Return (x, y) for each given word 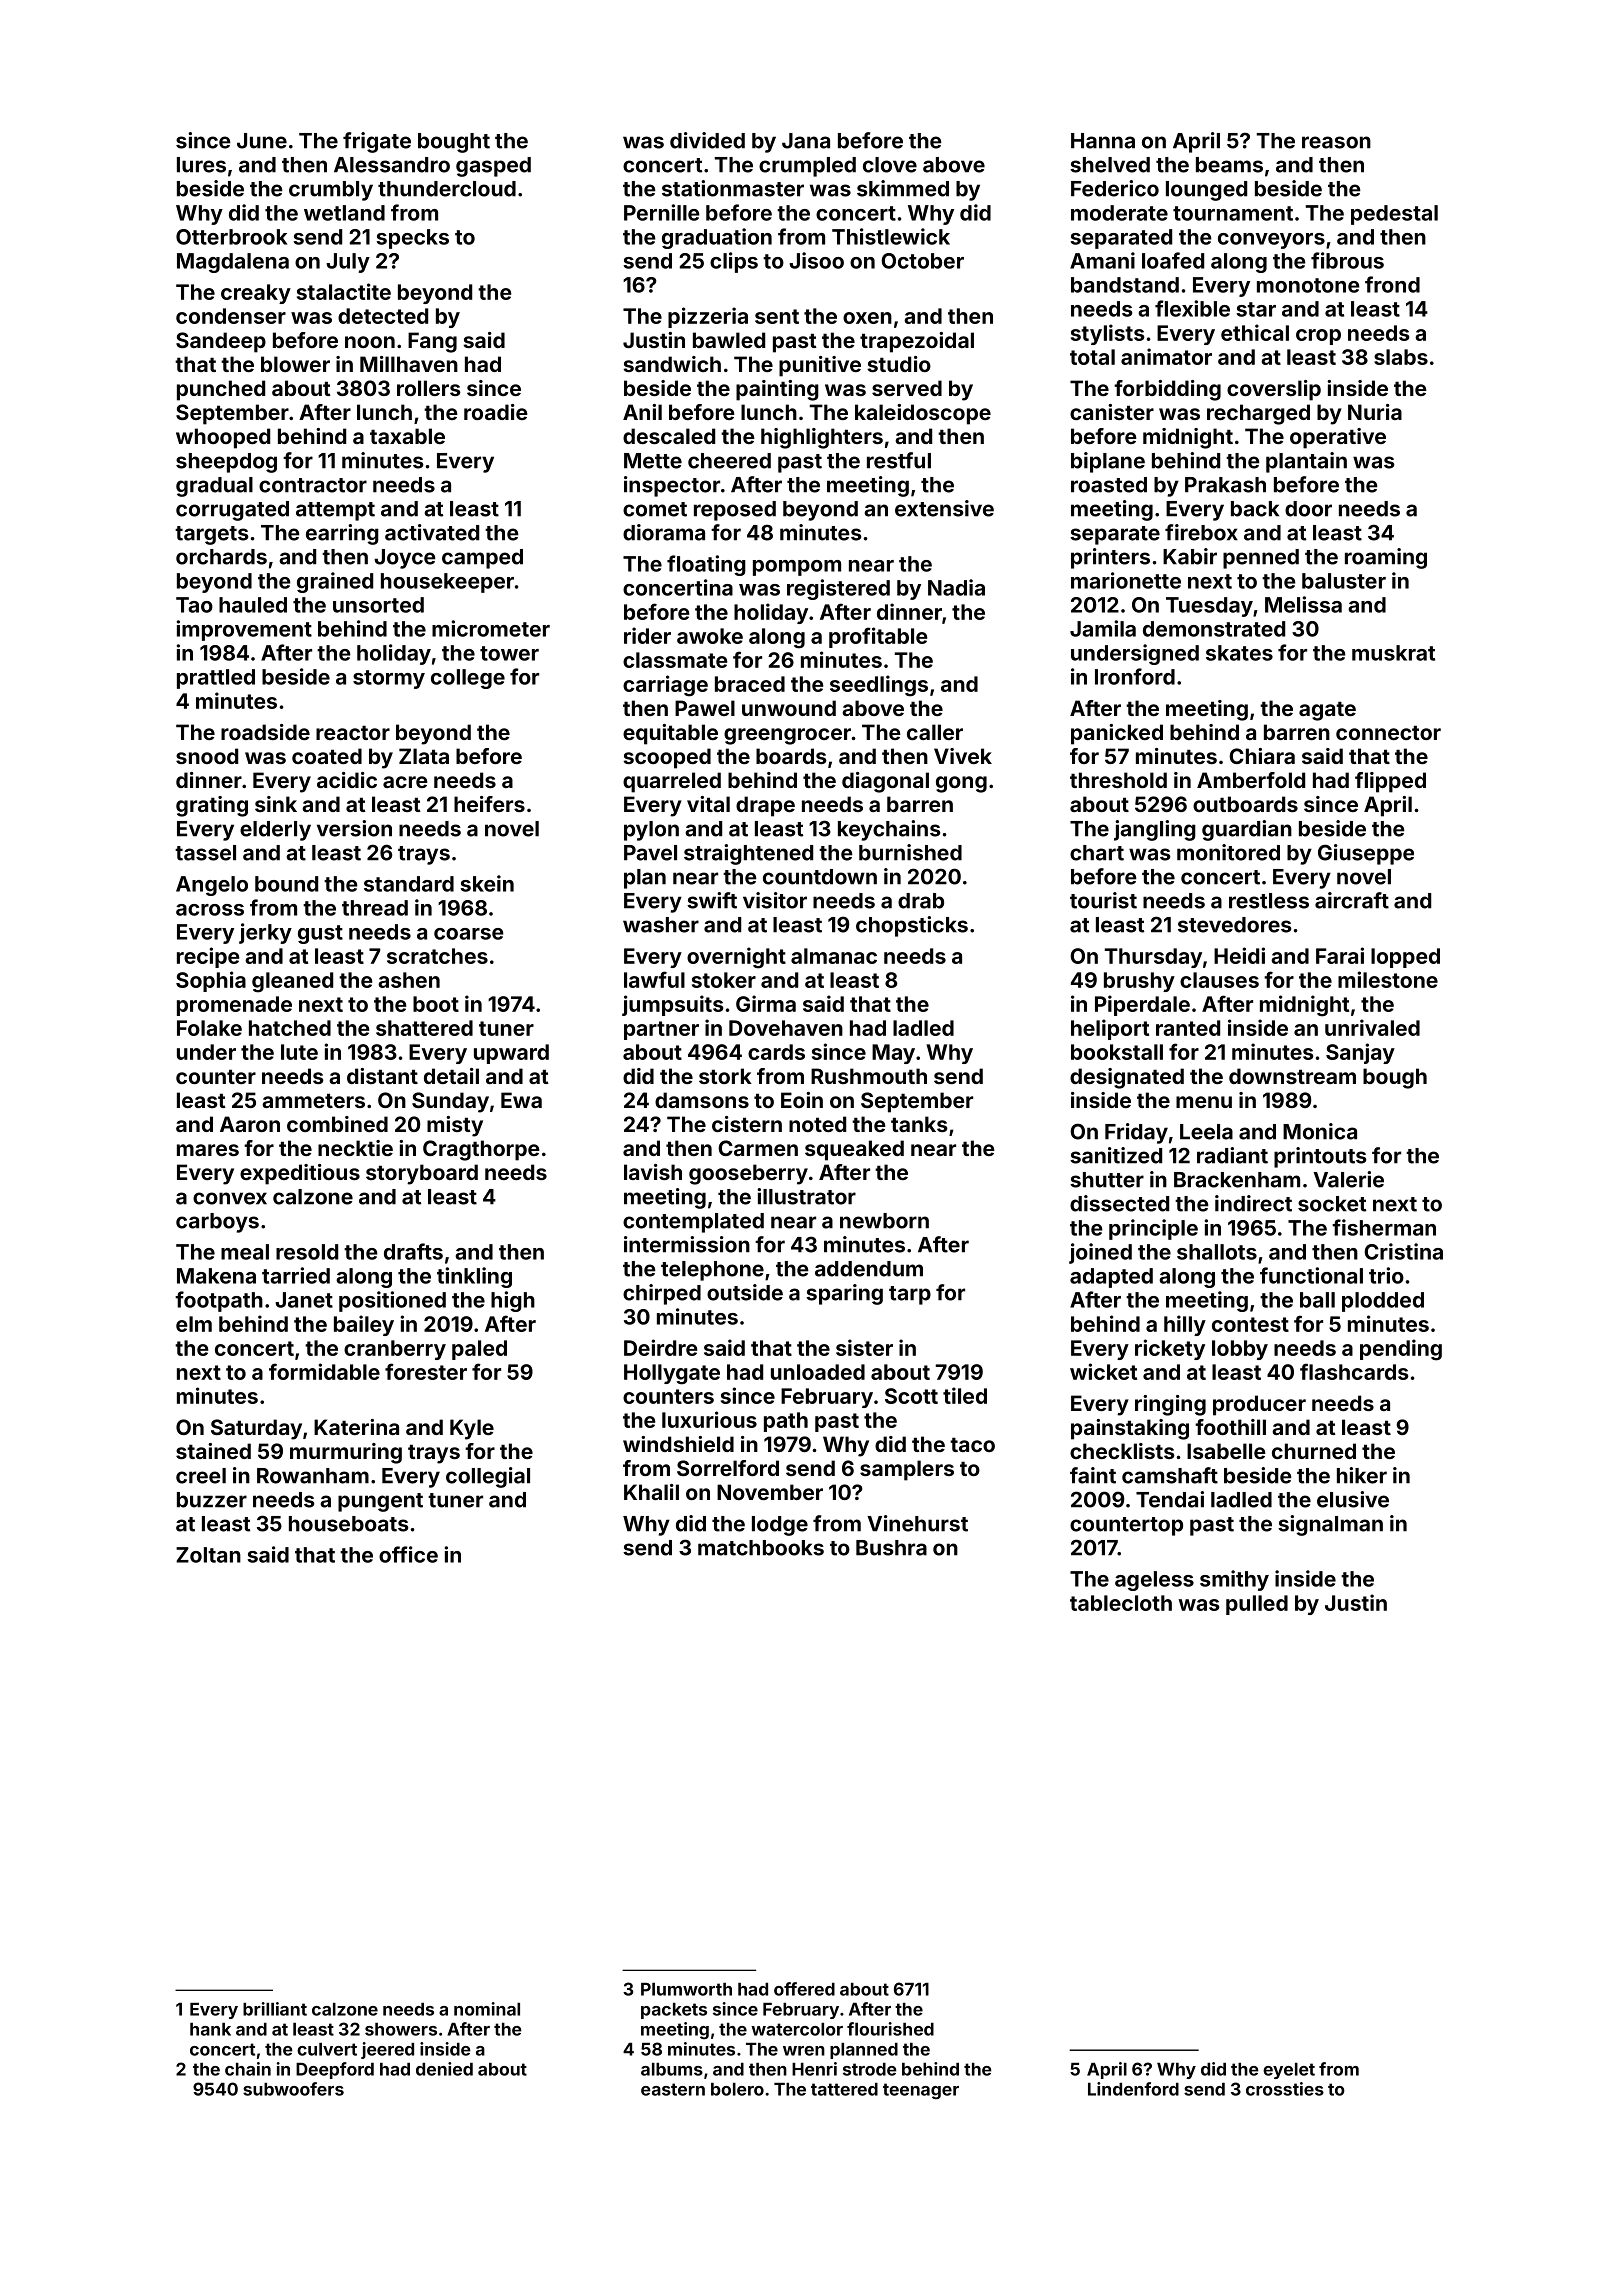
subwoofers (293, 2089)
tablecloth (1121, 1603)
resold (307, 1252)
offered (804, 1989)
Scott (911, 1396)
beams (1229, 165)
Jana (806, 141)
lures (201, 165)
